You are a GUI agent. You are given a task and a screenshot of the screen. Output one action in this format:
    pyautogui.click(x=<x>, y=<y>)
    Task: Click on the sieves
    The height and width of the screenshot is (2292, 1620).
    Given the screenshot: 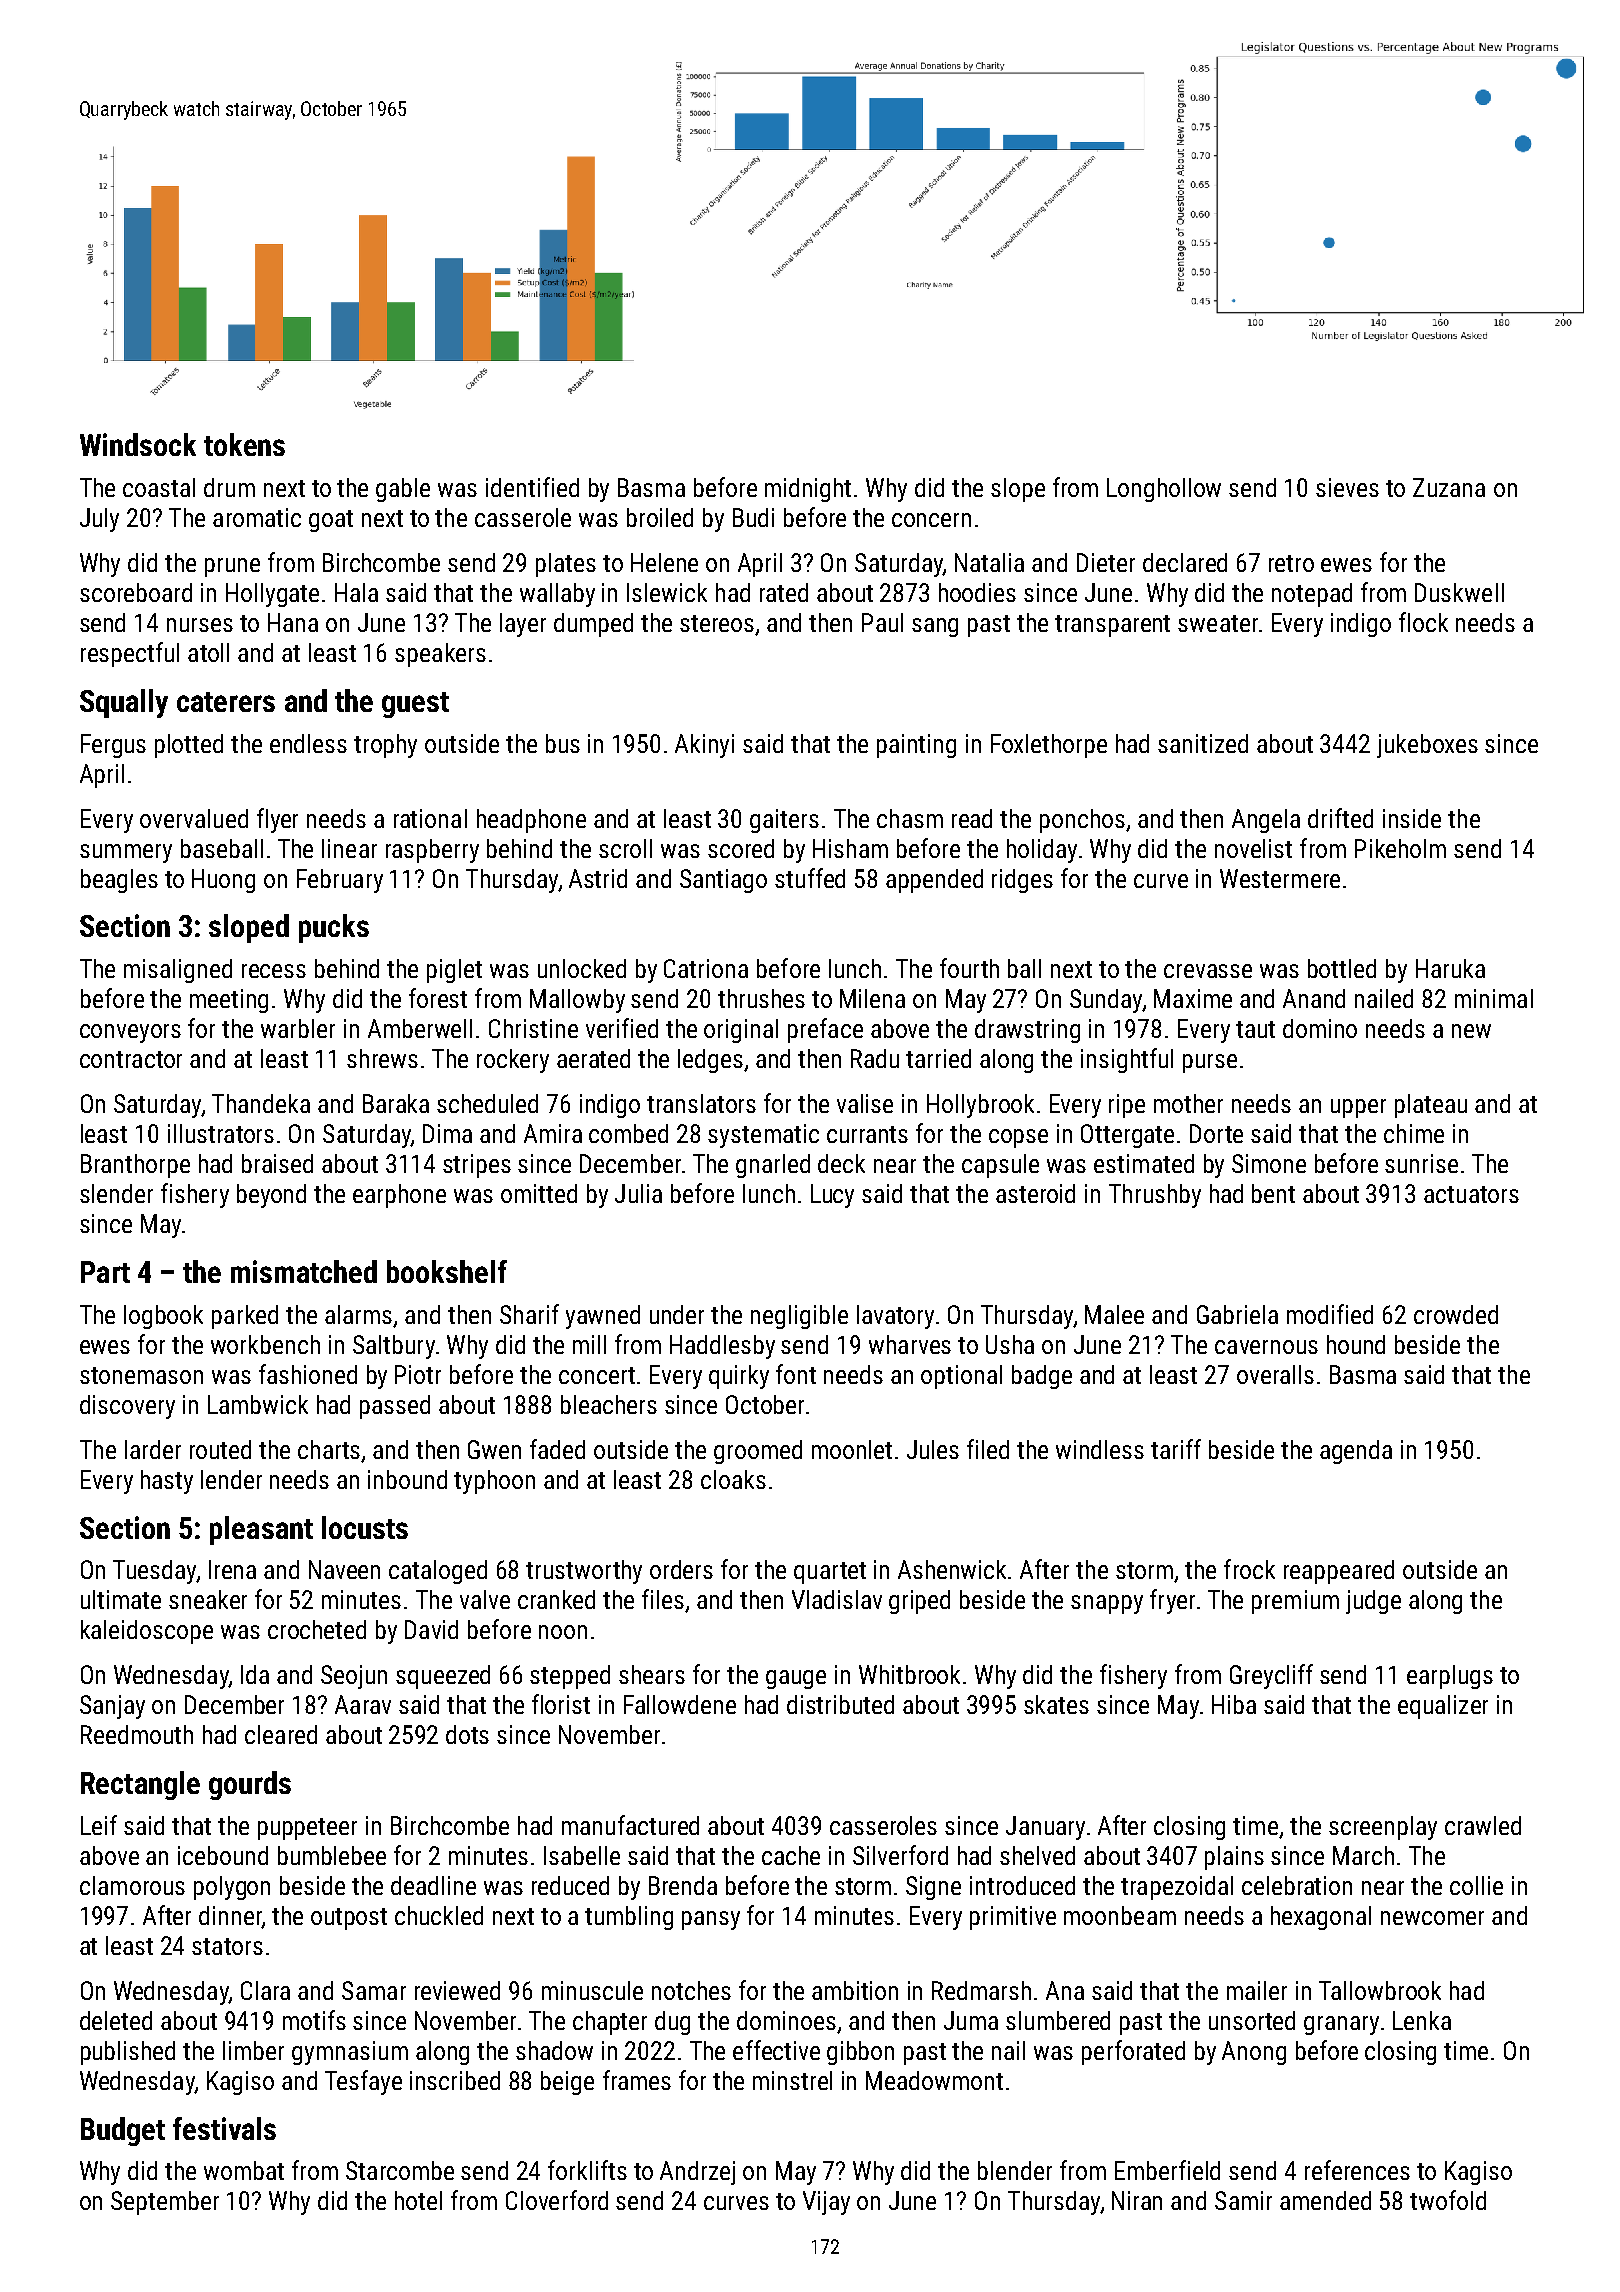 What is the action you would take?
    pyautogui.click(x=1347, y=487)
